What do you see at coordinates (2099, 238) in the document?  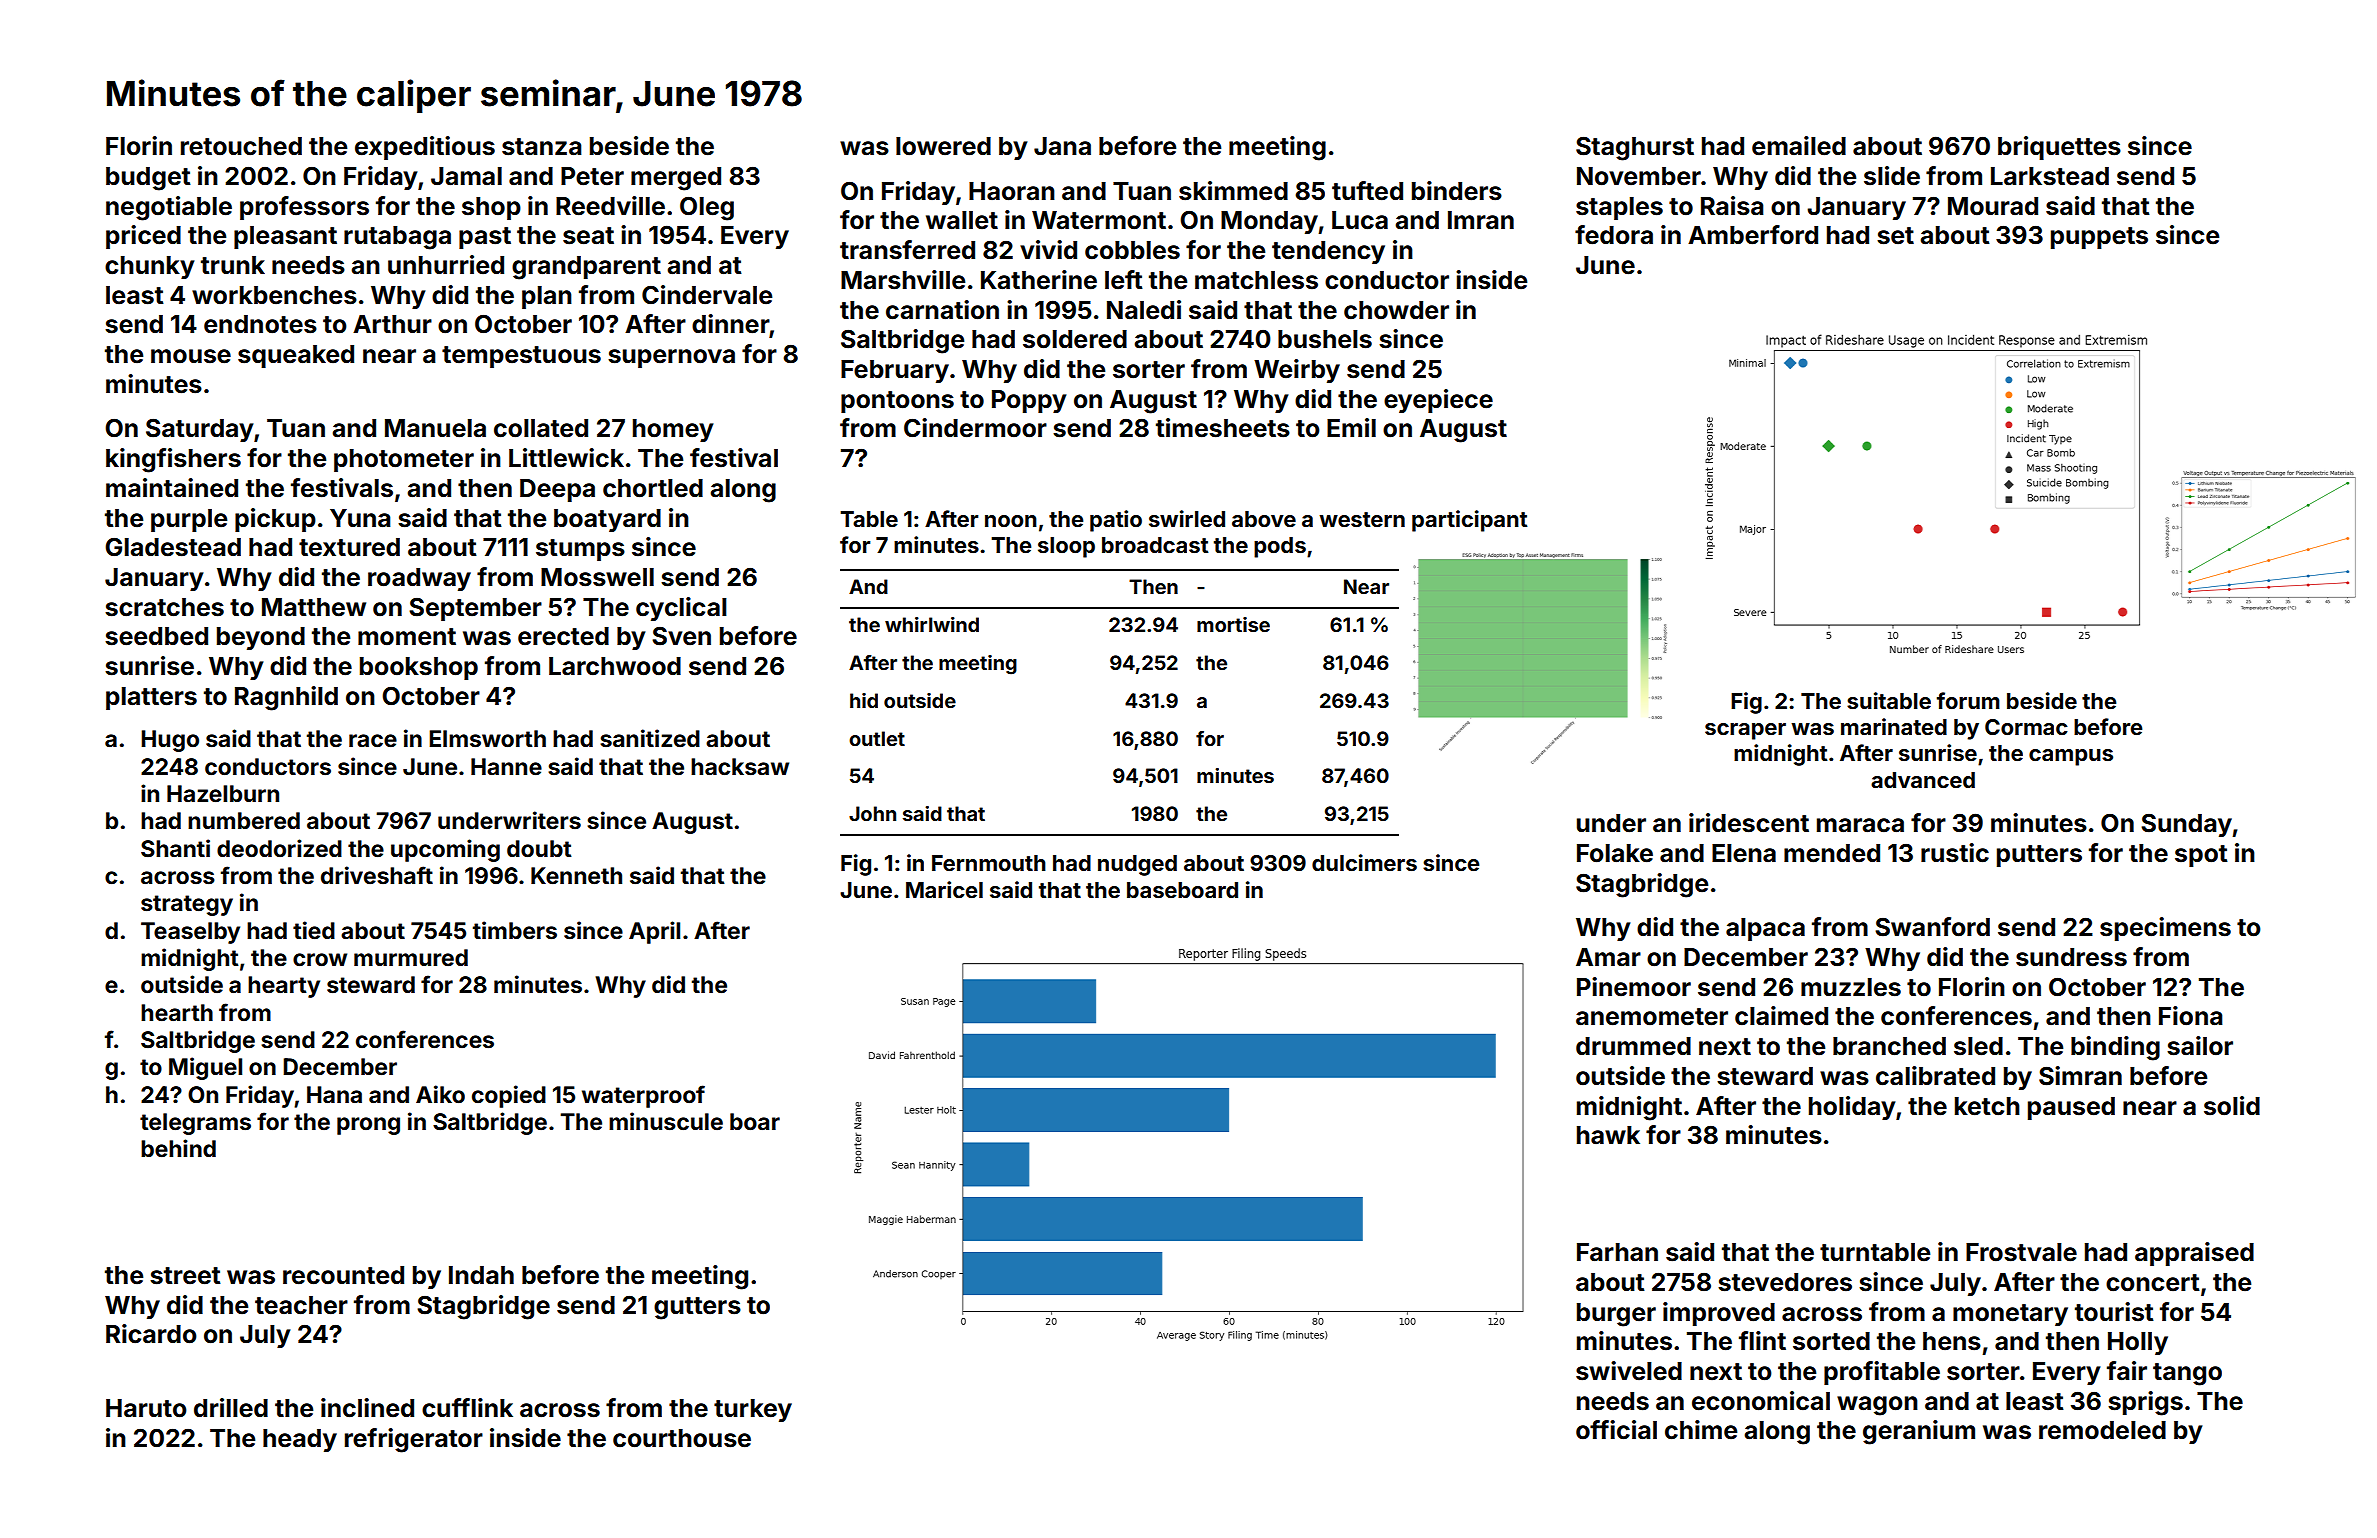 I see `puppets` at bounding box center [2099, 238].
